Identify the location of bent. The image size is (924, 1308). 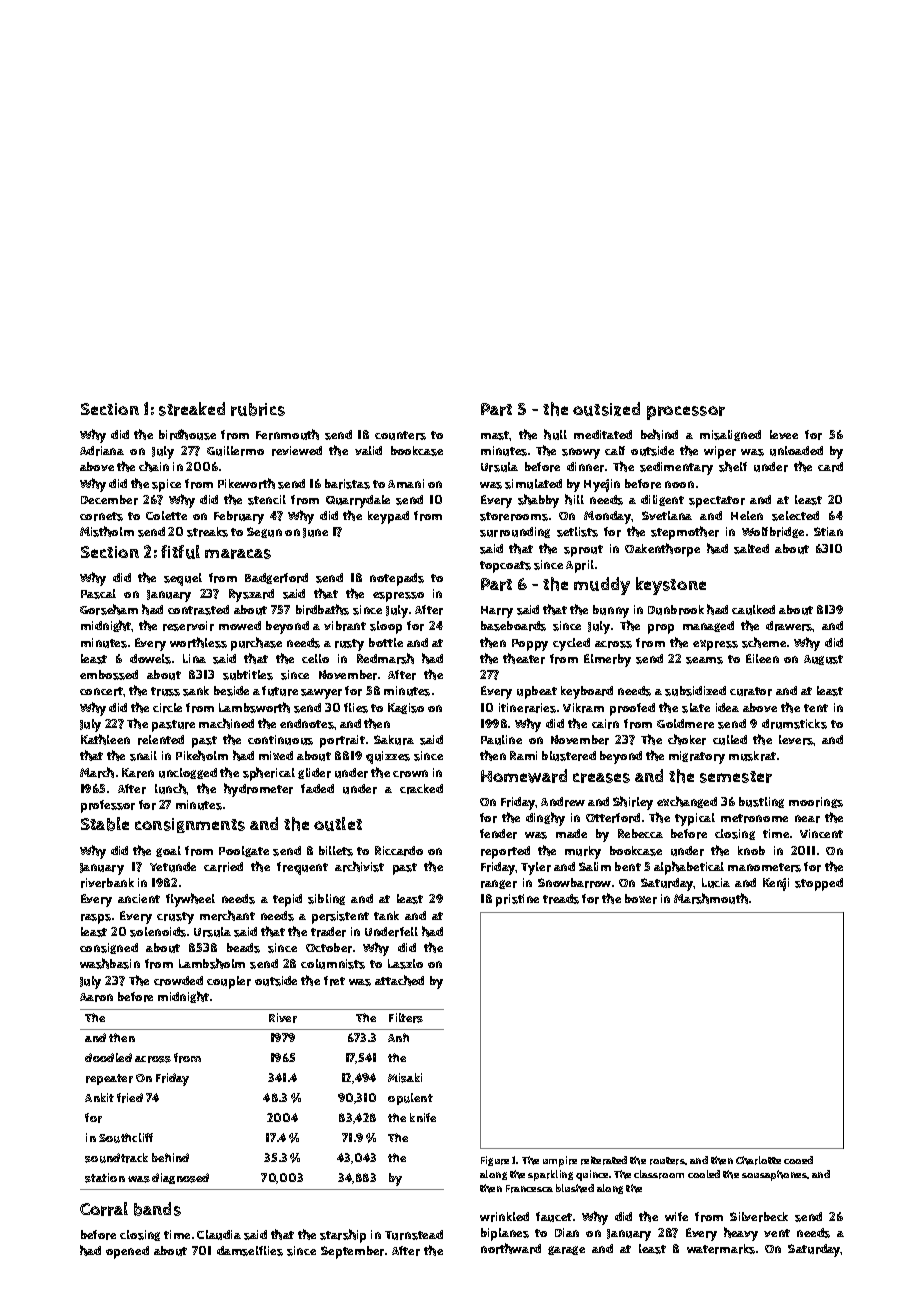
(628, 866).
